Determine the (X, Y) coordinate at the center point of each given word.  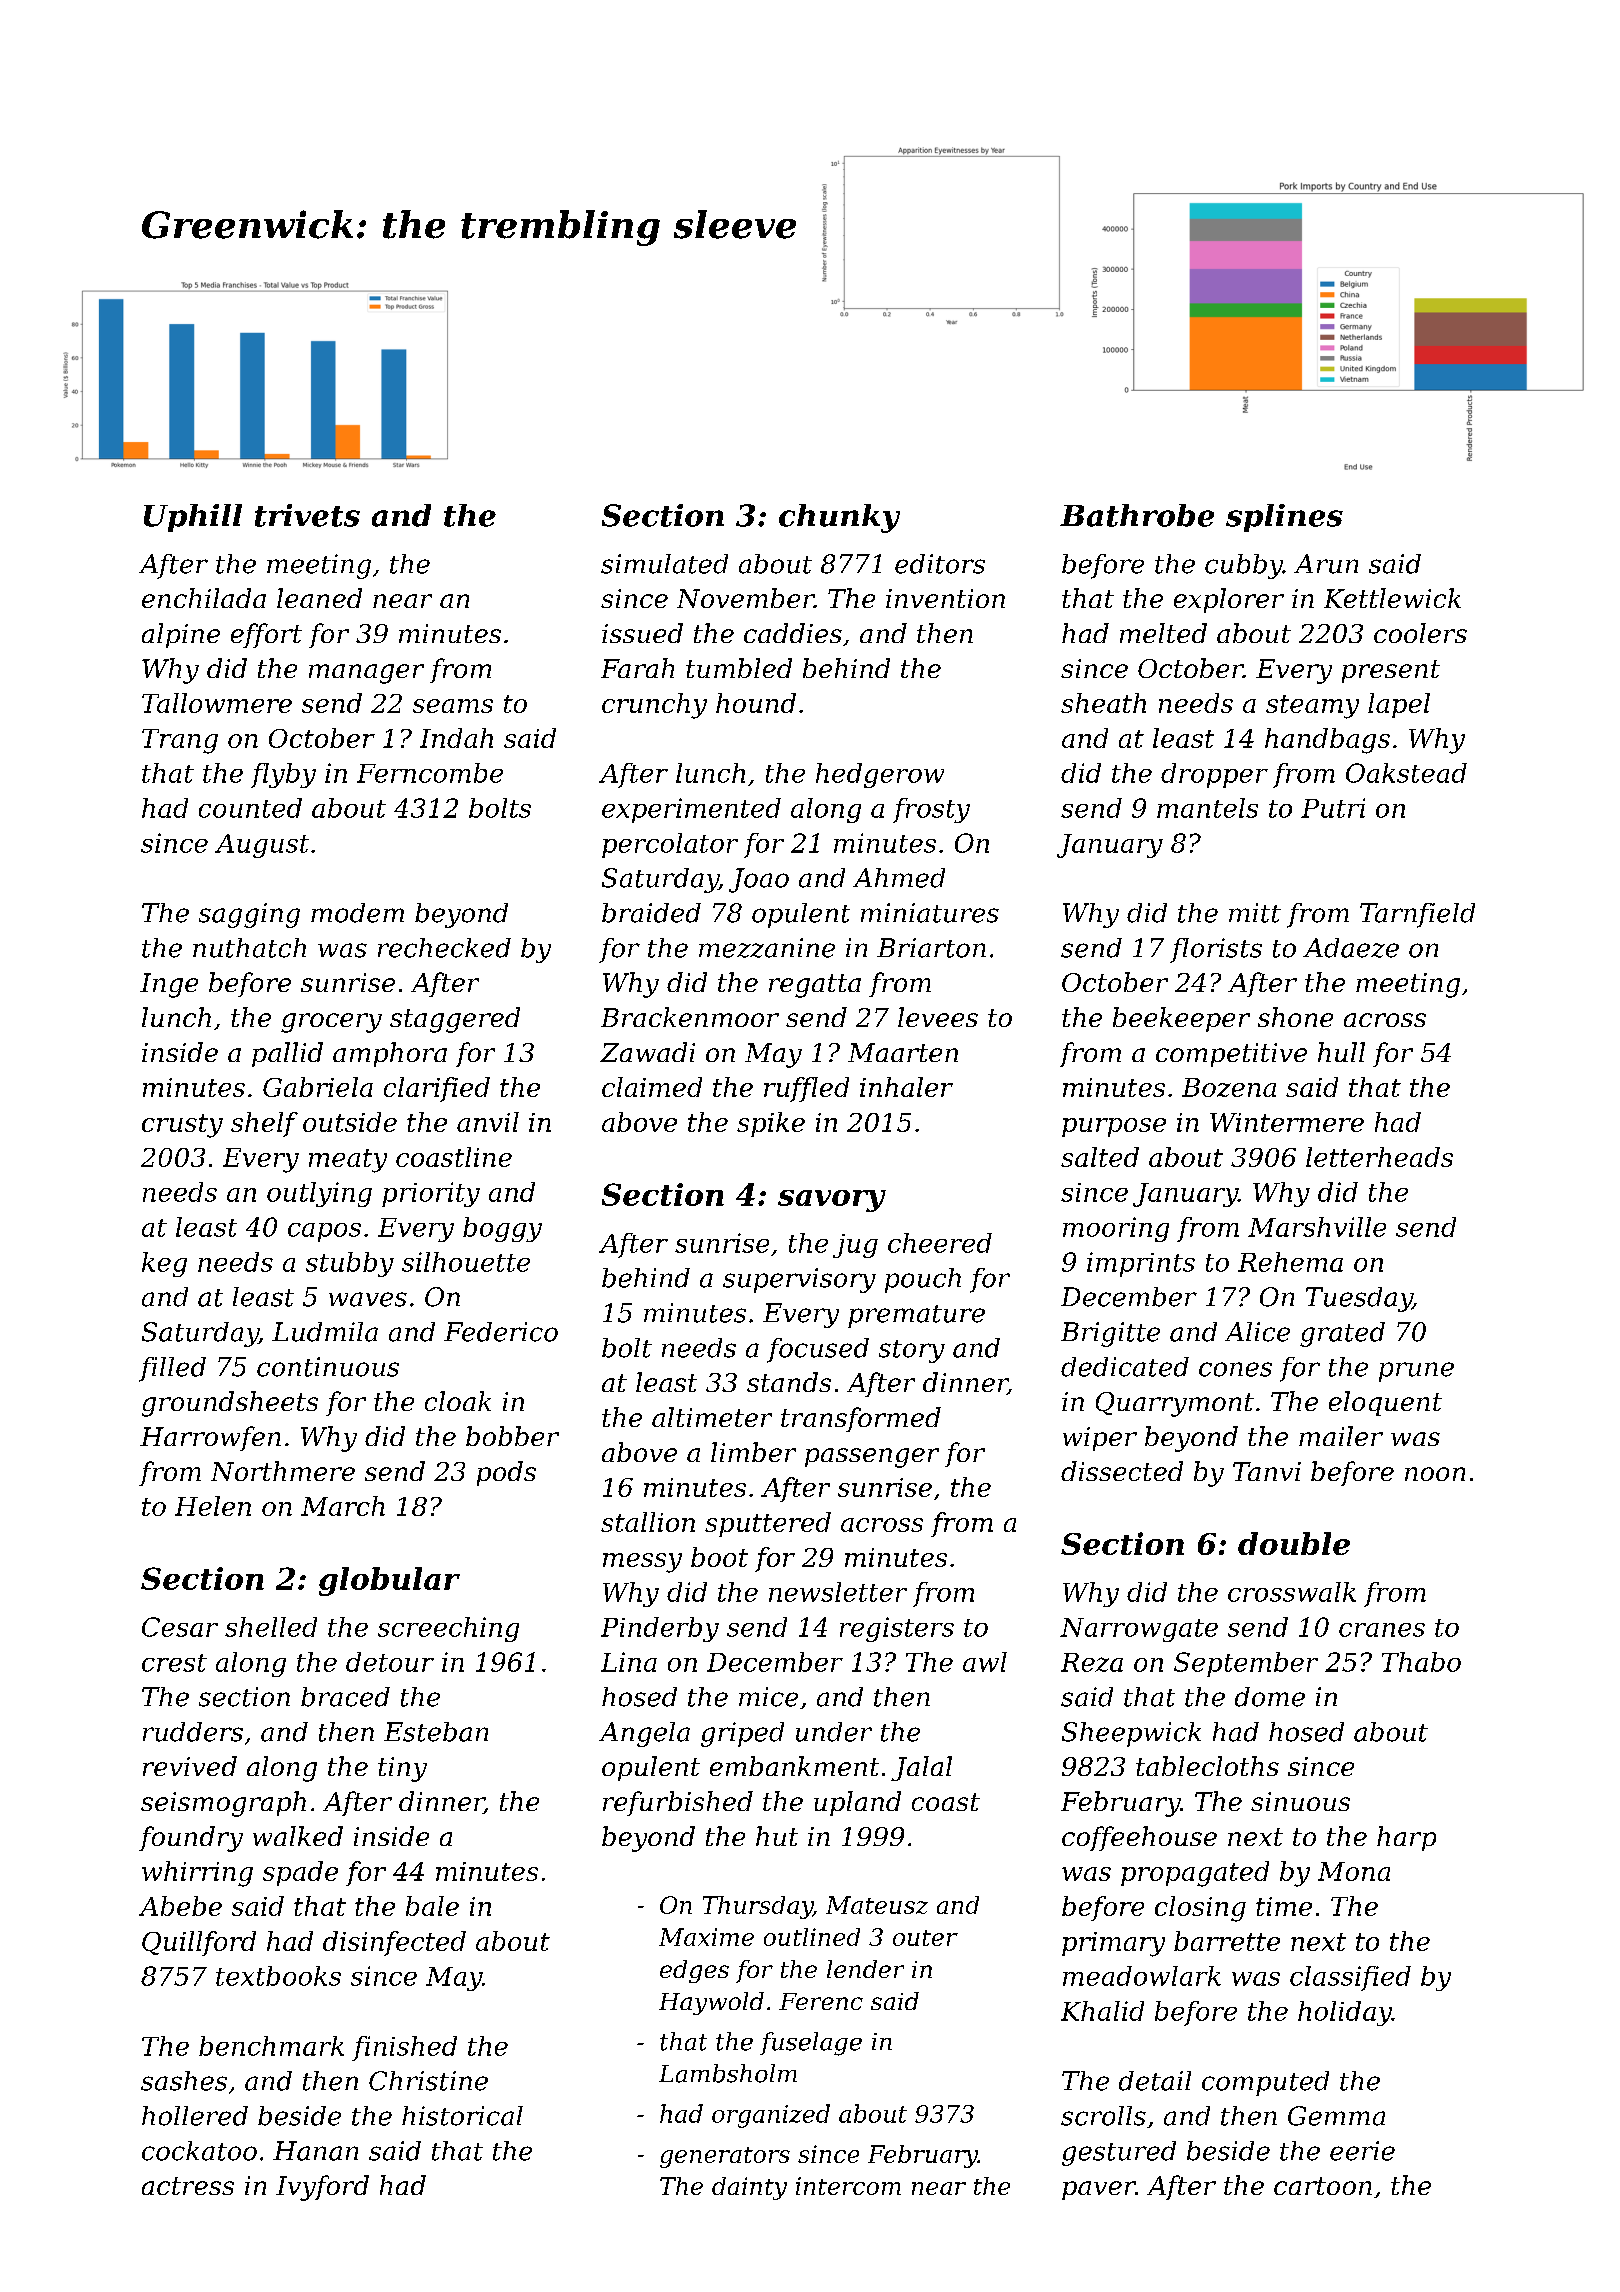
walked (298, 1836)
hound (756, 703)
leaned (319, 598)
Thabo (1421, 1662)
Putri (1333, 808)
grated (1342, 1334)
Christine (428, 2081)
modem (357, 913)
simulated (664, 564)
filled (172, 1369)
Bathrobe (1137, 515)
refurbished (678, 1803)
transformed (861, 1419)
